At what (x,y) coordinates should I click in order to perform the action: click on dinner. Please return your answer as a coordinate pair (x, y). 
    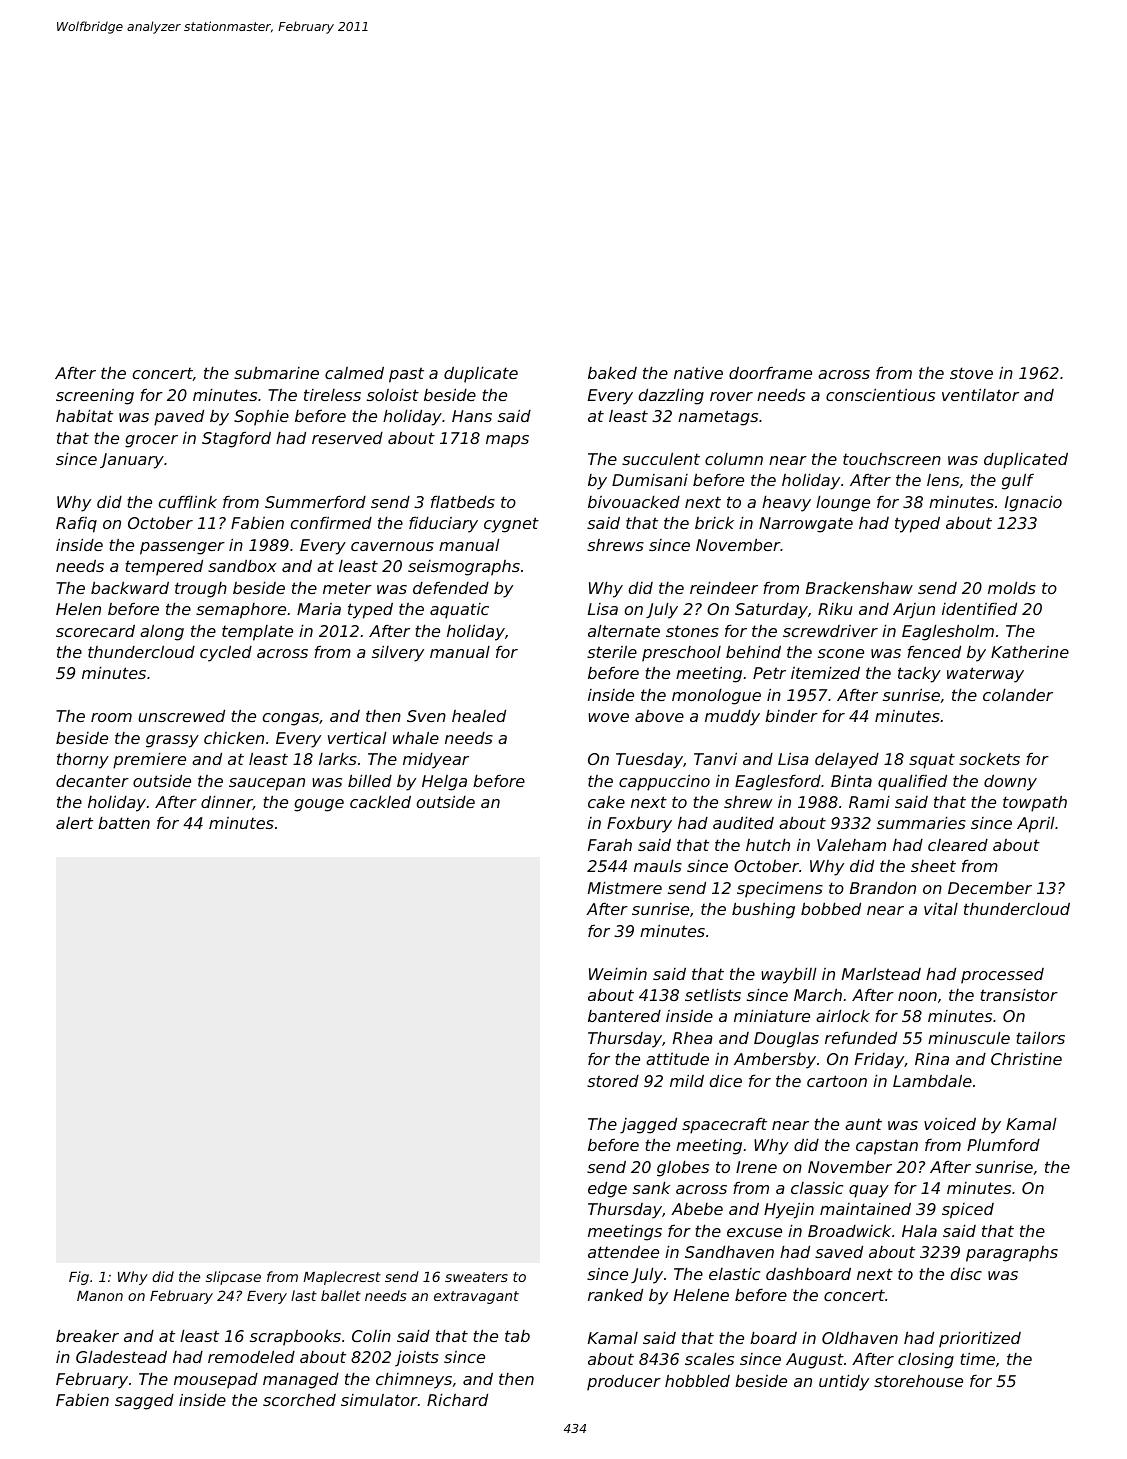
    Looking at the image, I should click on (227, 802).
